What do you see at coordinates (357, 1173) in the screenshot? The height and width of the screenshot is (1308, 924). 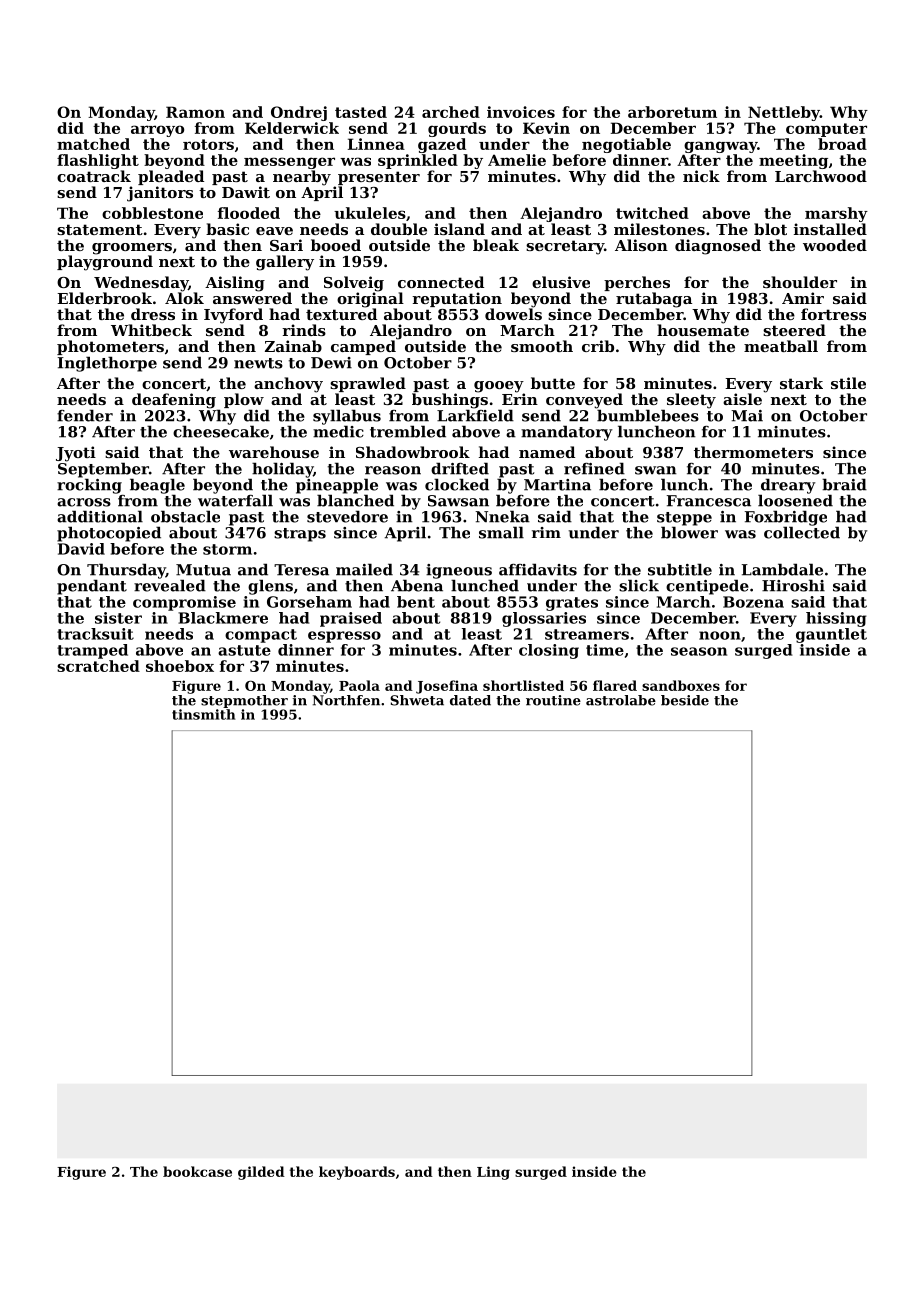 I see `keyboards` at bounding box center [357, 1173].
